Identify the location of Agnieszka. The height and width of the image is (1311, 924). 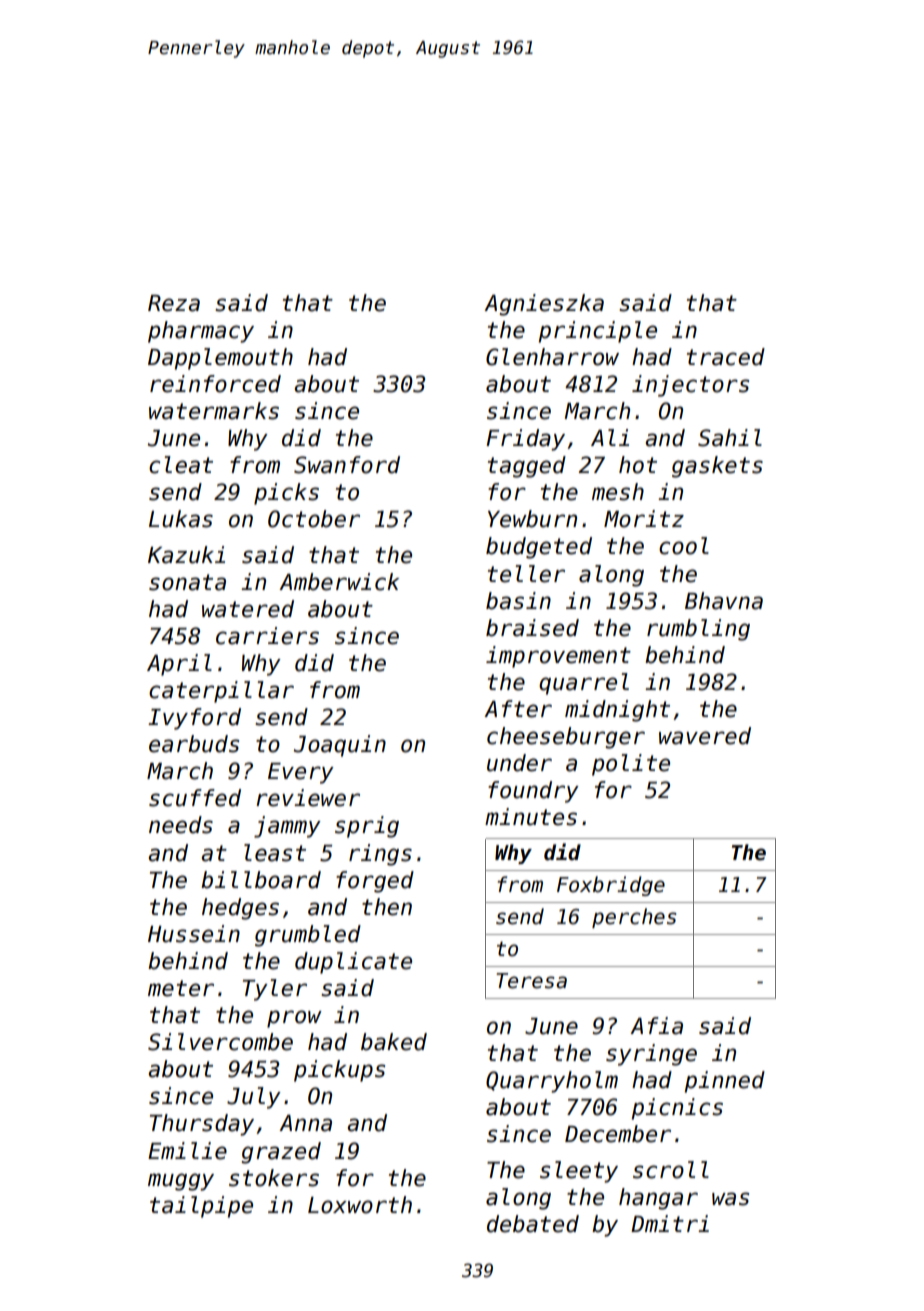
(544, 305).
